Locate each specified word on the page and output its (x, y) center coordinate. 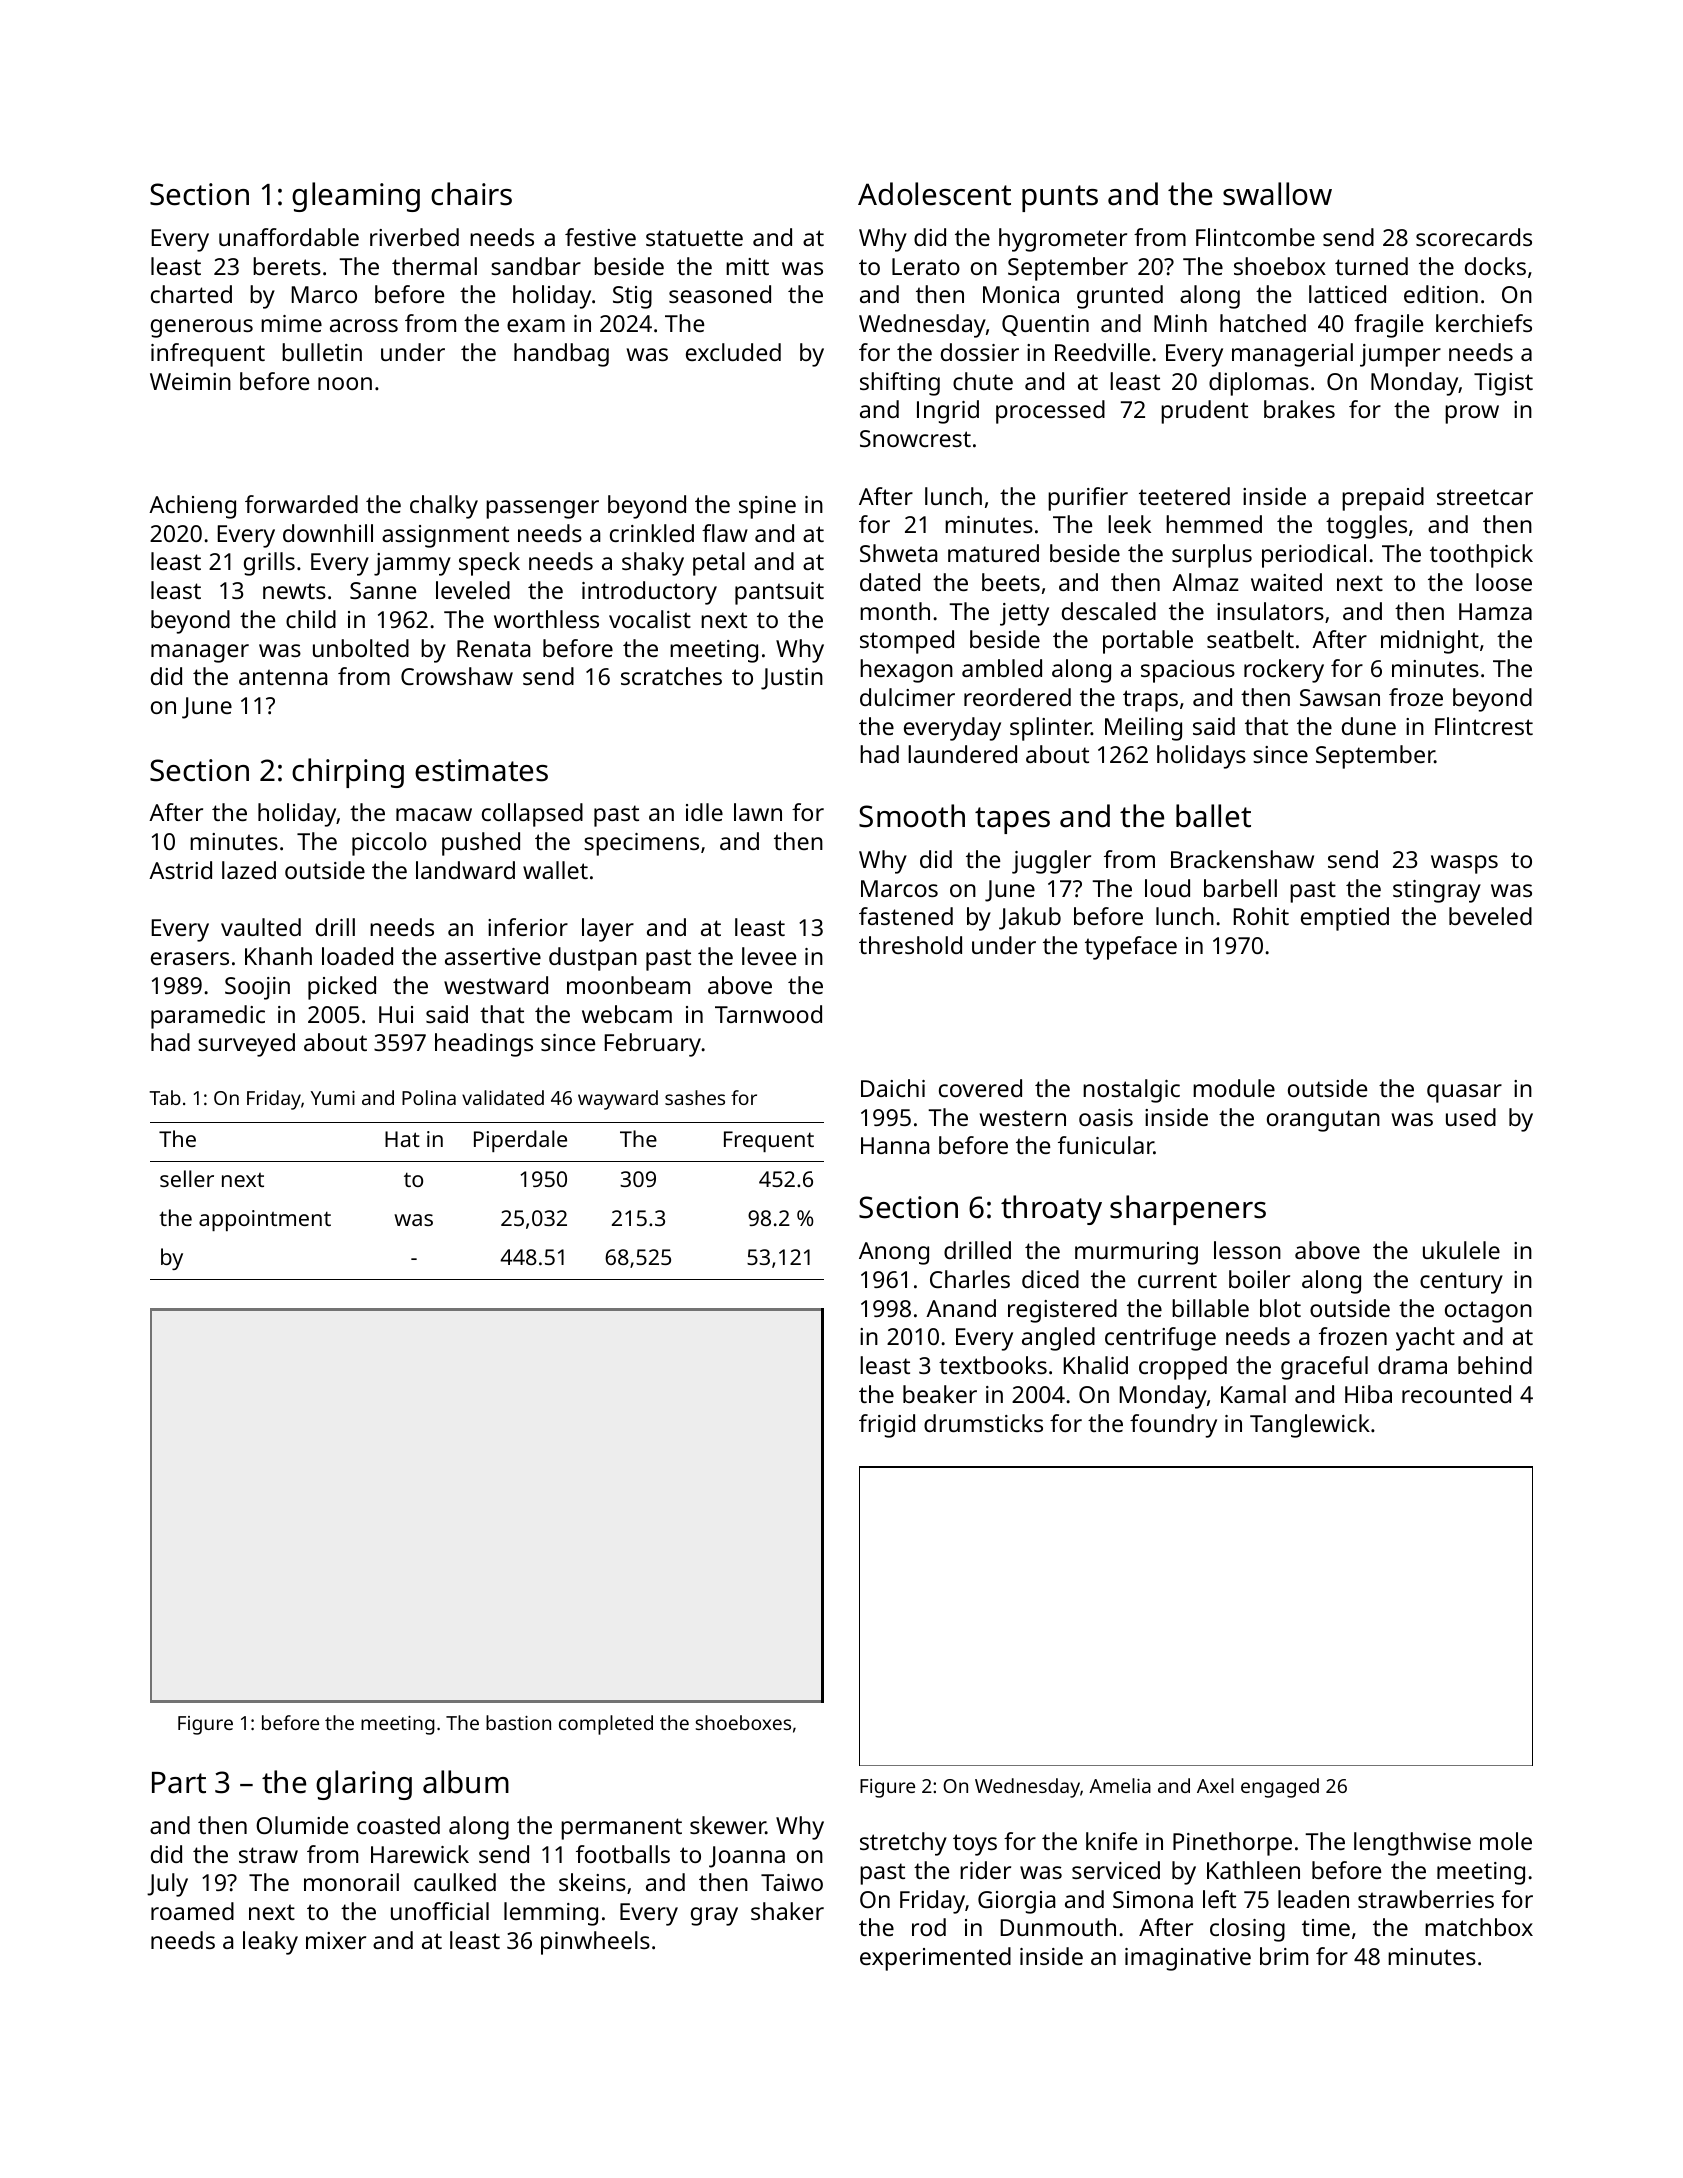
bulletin (322, 352)
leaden (1313, 1899)
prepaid (1383, 499)
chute (983, 381)
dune (1369, 726)
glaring (364, 1785)
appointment (265, 1220)
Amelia (1120, 1785)
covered (980, 1088)
